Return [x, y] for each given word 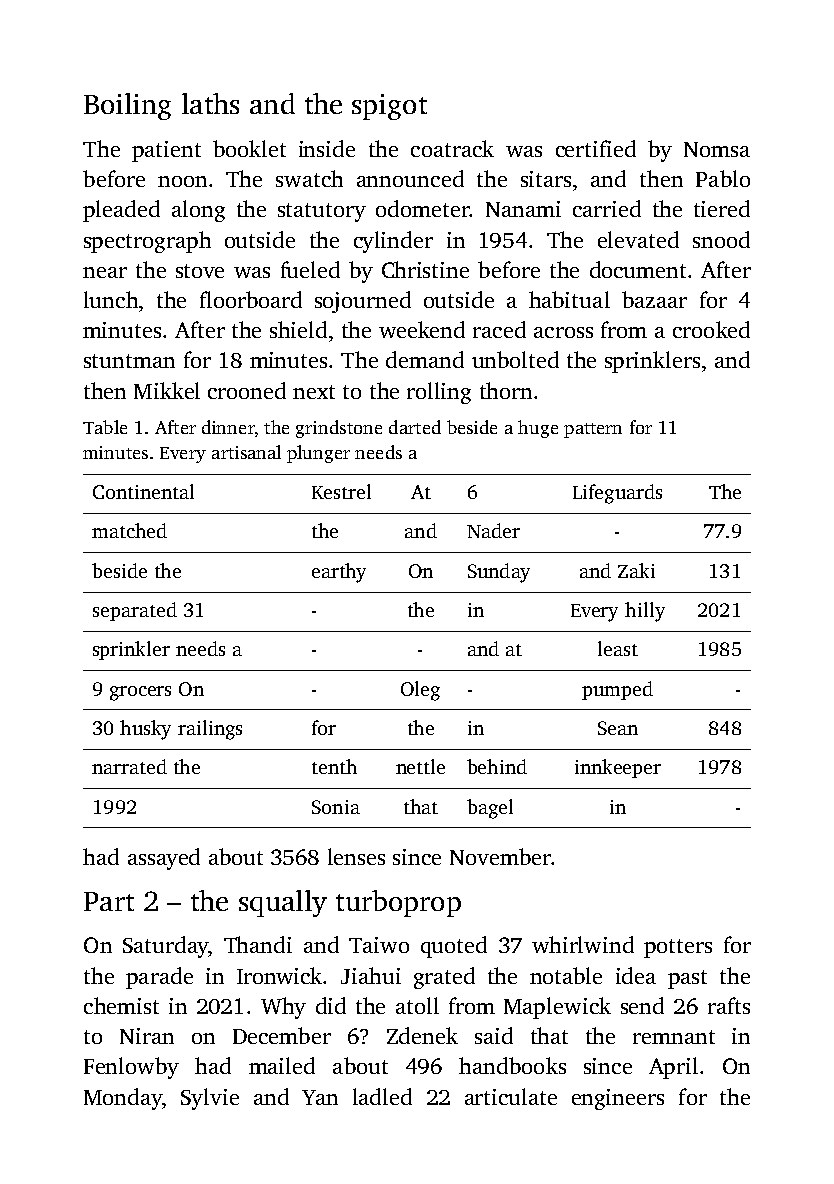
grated [444, 978]
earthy [339, 573]
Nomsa [717, 149]
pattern [593, 430]
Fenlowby [131, 1068]
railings [210, 730]
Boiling [127, 106]
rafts [729, 1005]
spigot [389, 107]
